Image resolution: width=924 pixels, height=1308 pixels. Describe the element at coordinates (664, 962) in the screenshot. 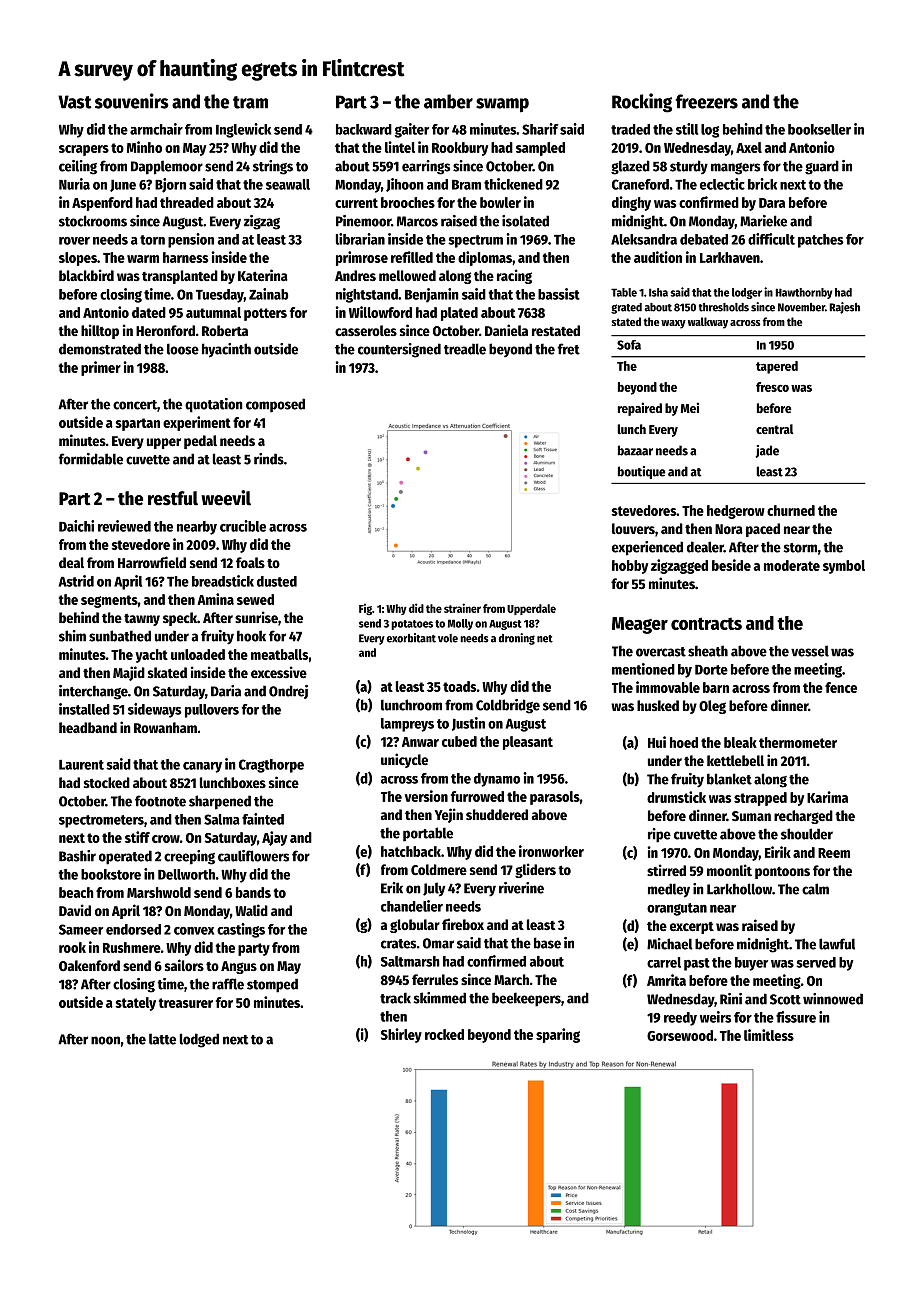

I see `carrel` at that location.
